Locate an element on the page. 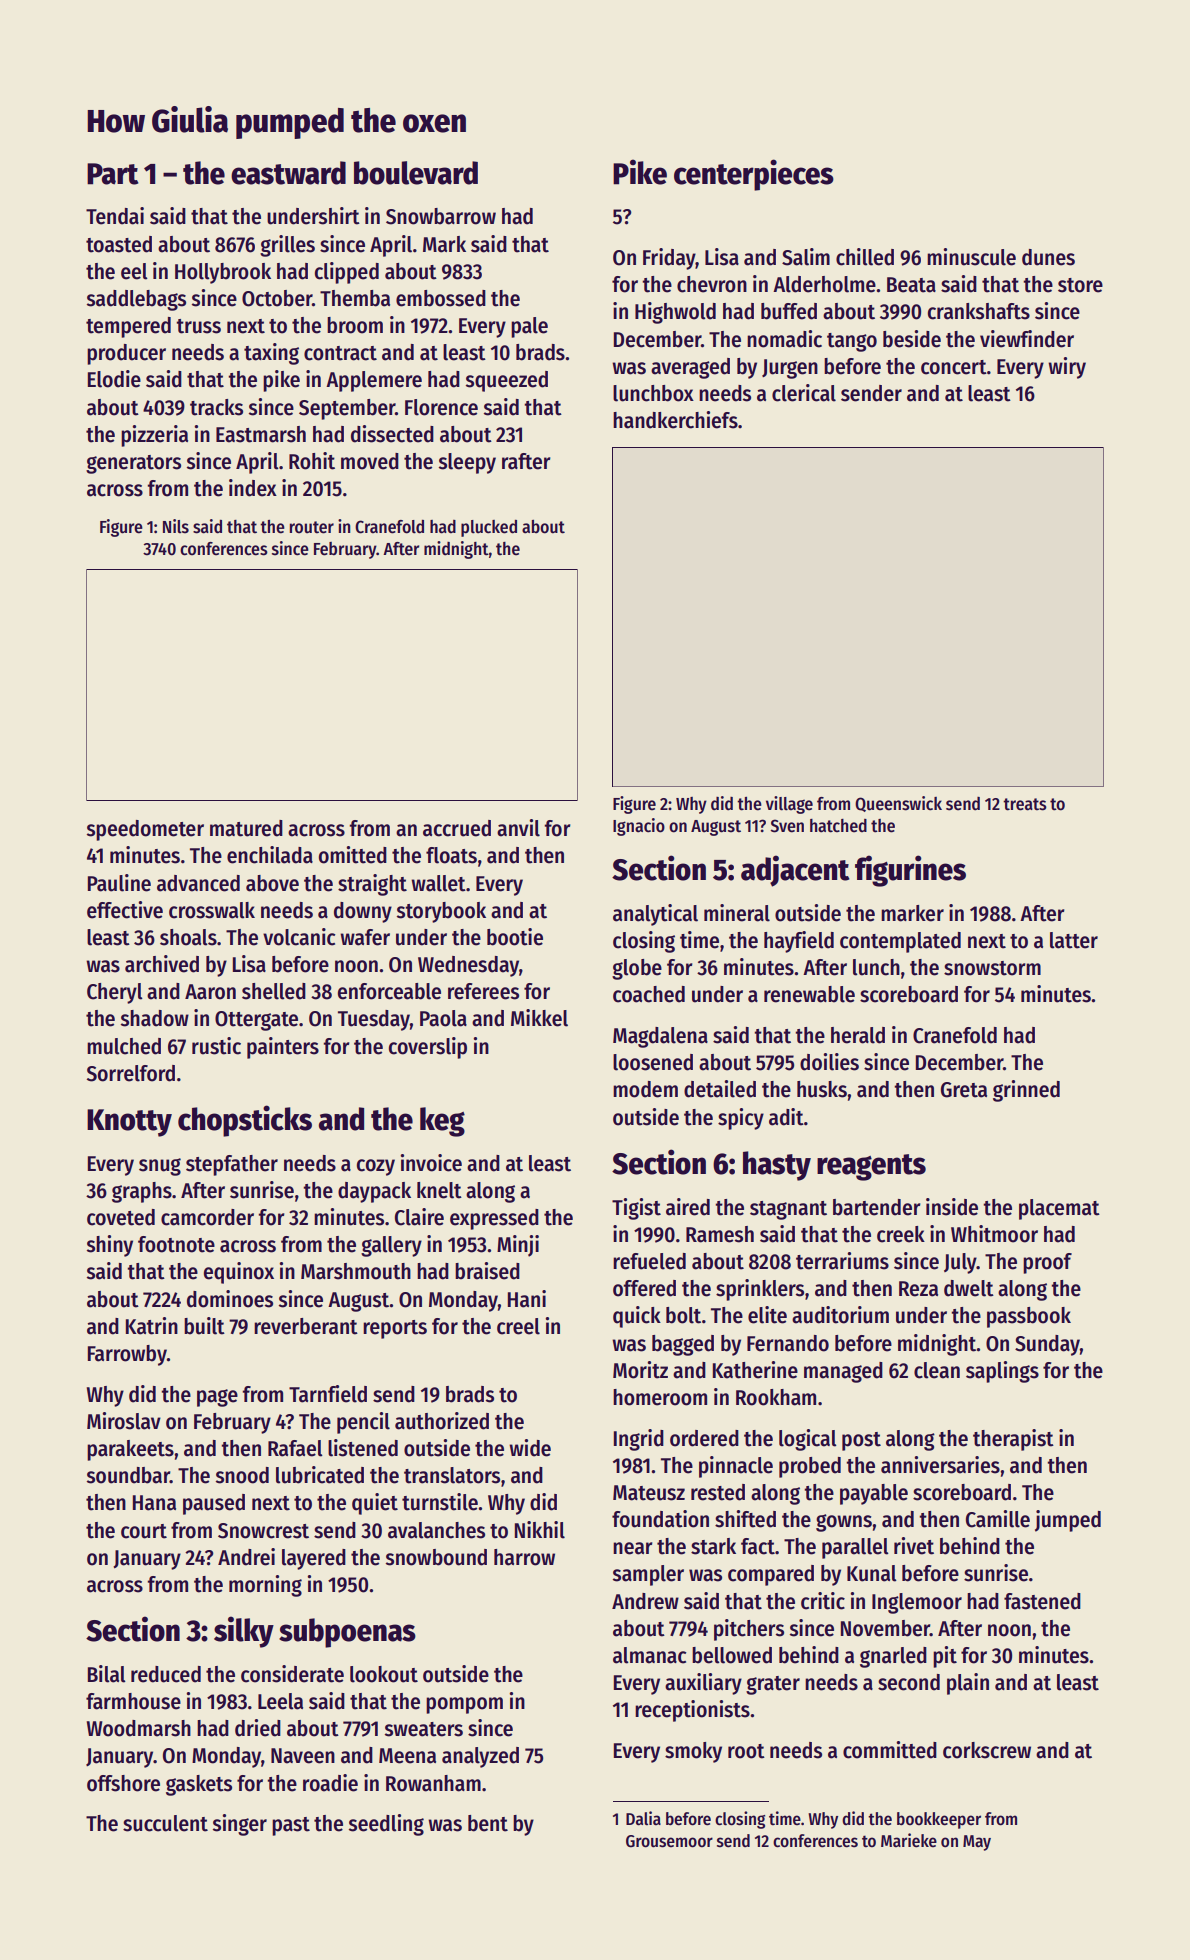 The height and width of the image is (1960, 1190). therapist is located at coordinates (1013, 1440).
